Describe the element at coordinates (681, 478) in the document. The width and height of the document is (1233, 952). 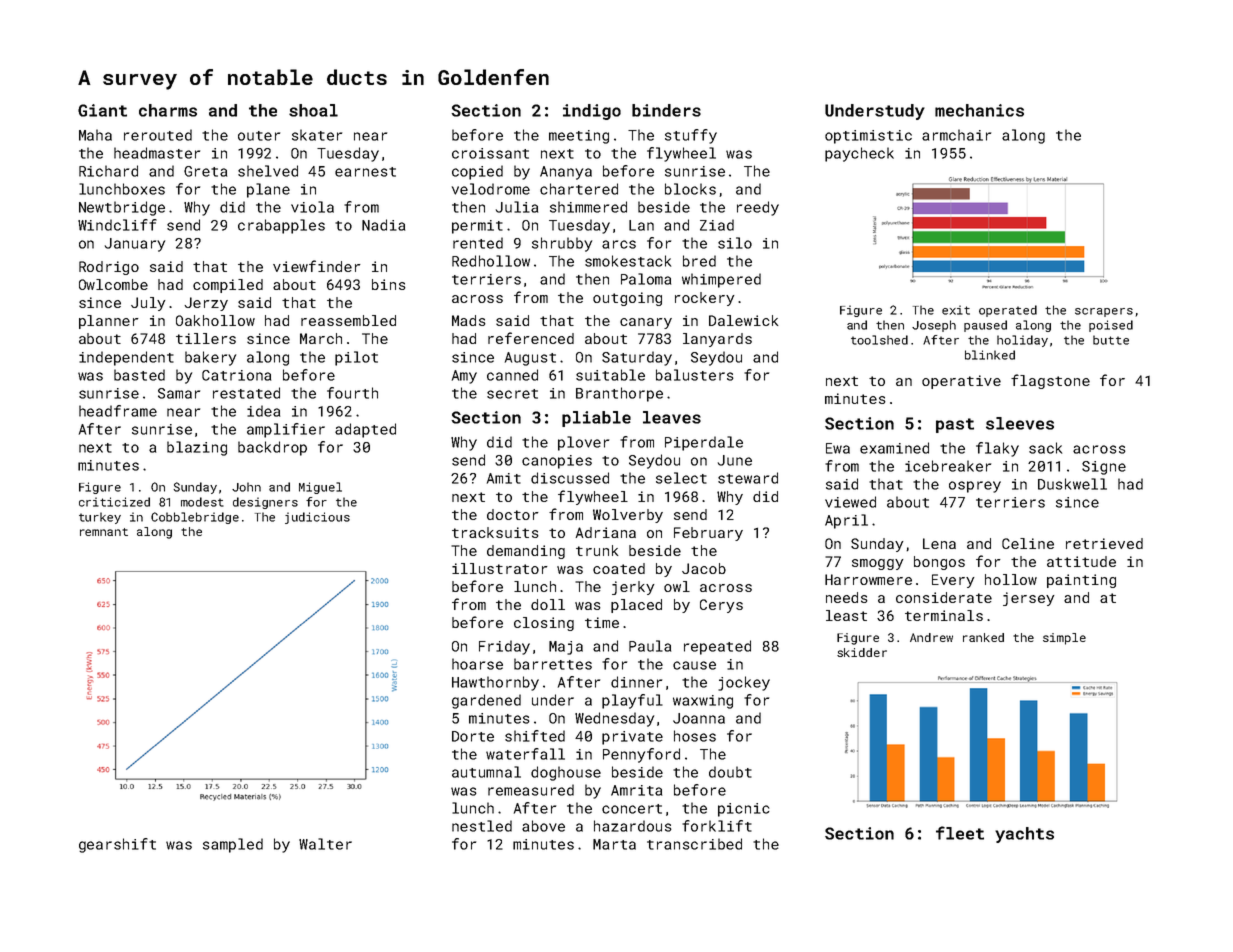
I see `select` at that location.
